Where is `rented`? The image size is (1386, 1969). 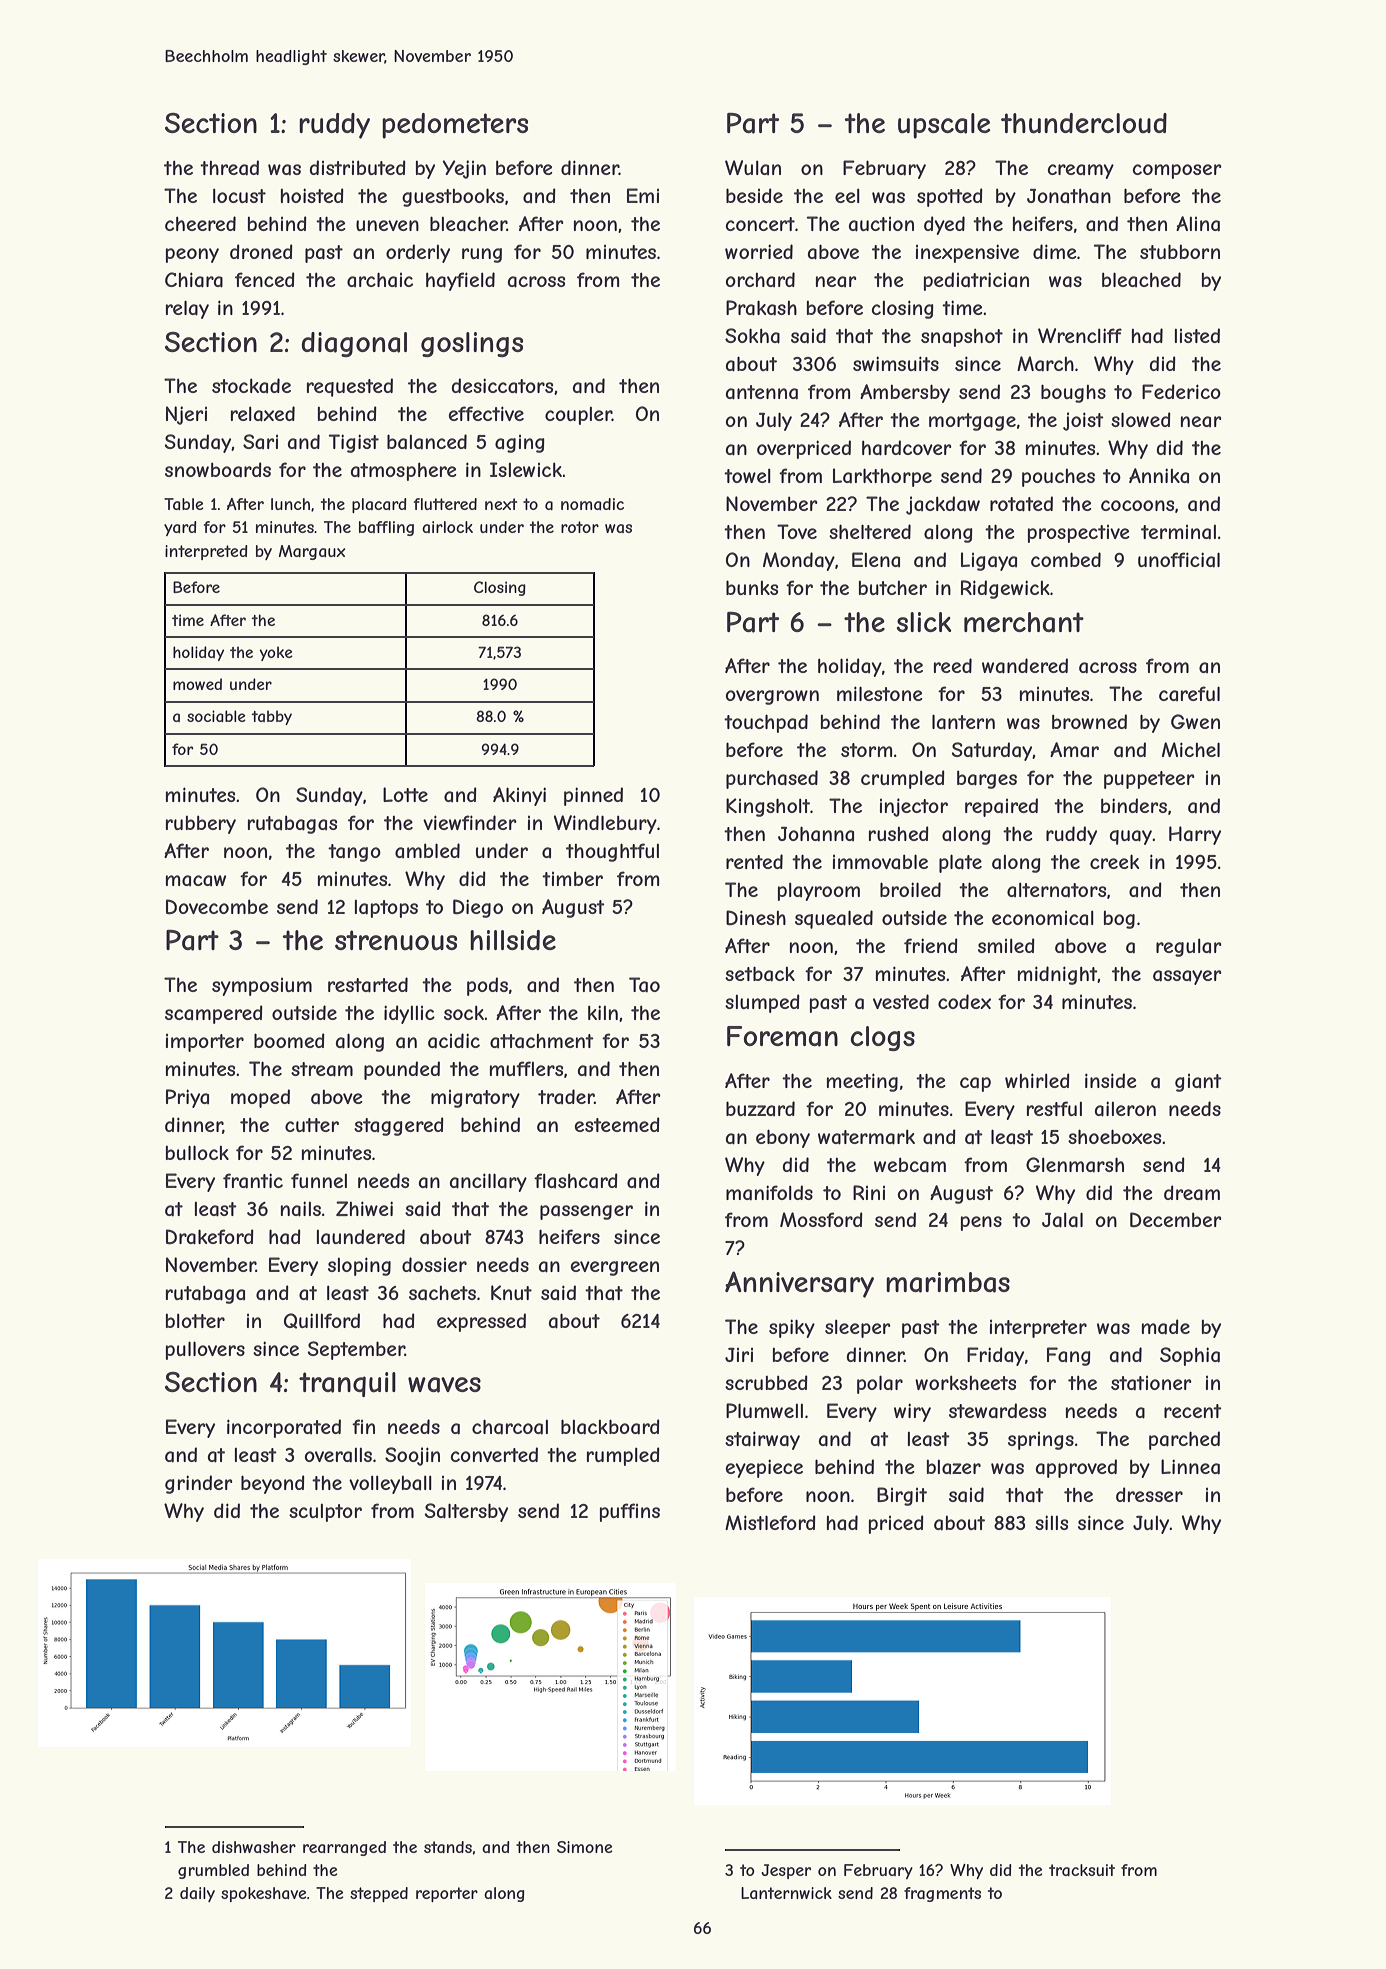
rented is located at coordinates (754, 861).
